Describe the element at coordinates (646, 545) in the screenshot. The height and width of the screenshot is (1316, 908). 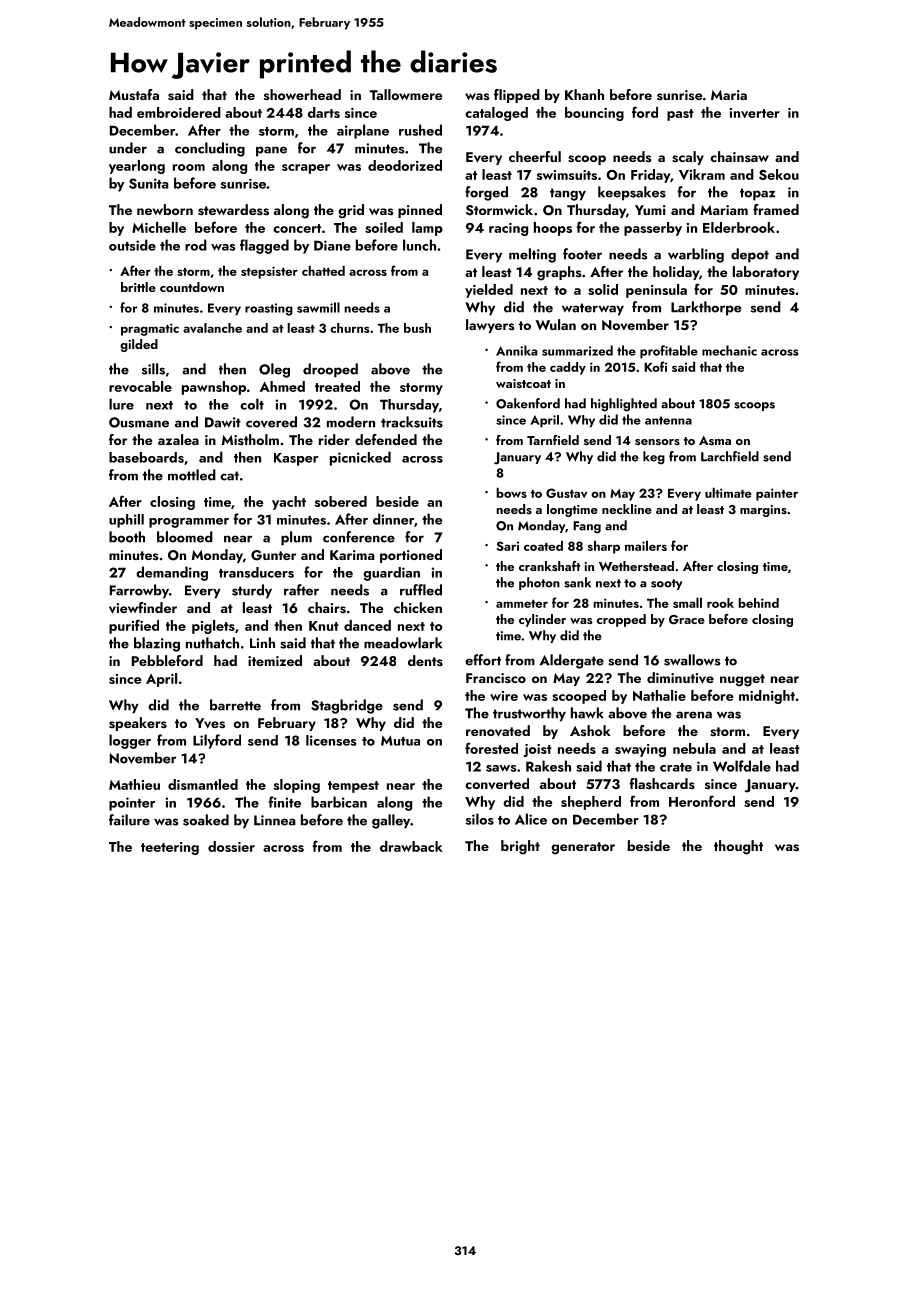
I see `mailers` at that location.
